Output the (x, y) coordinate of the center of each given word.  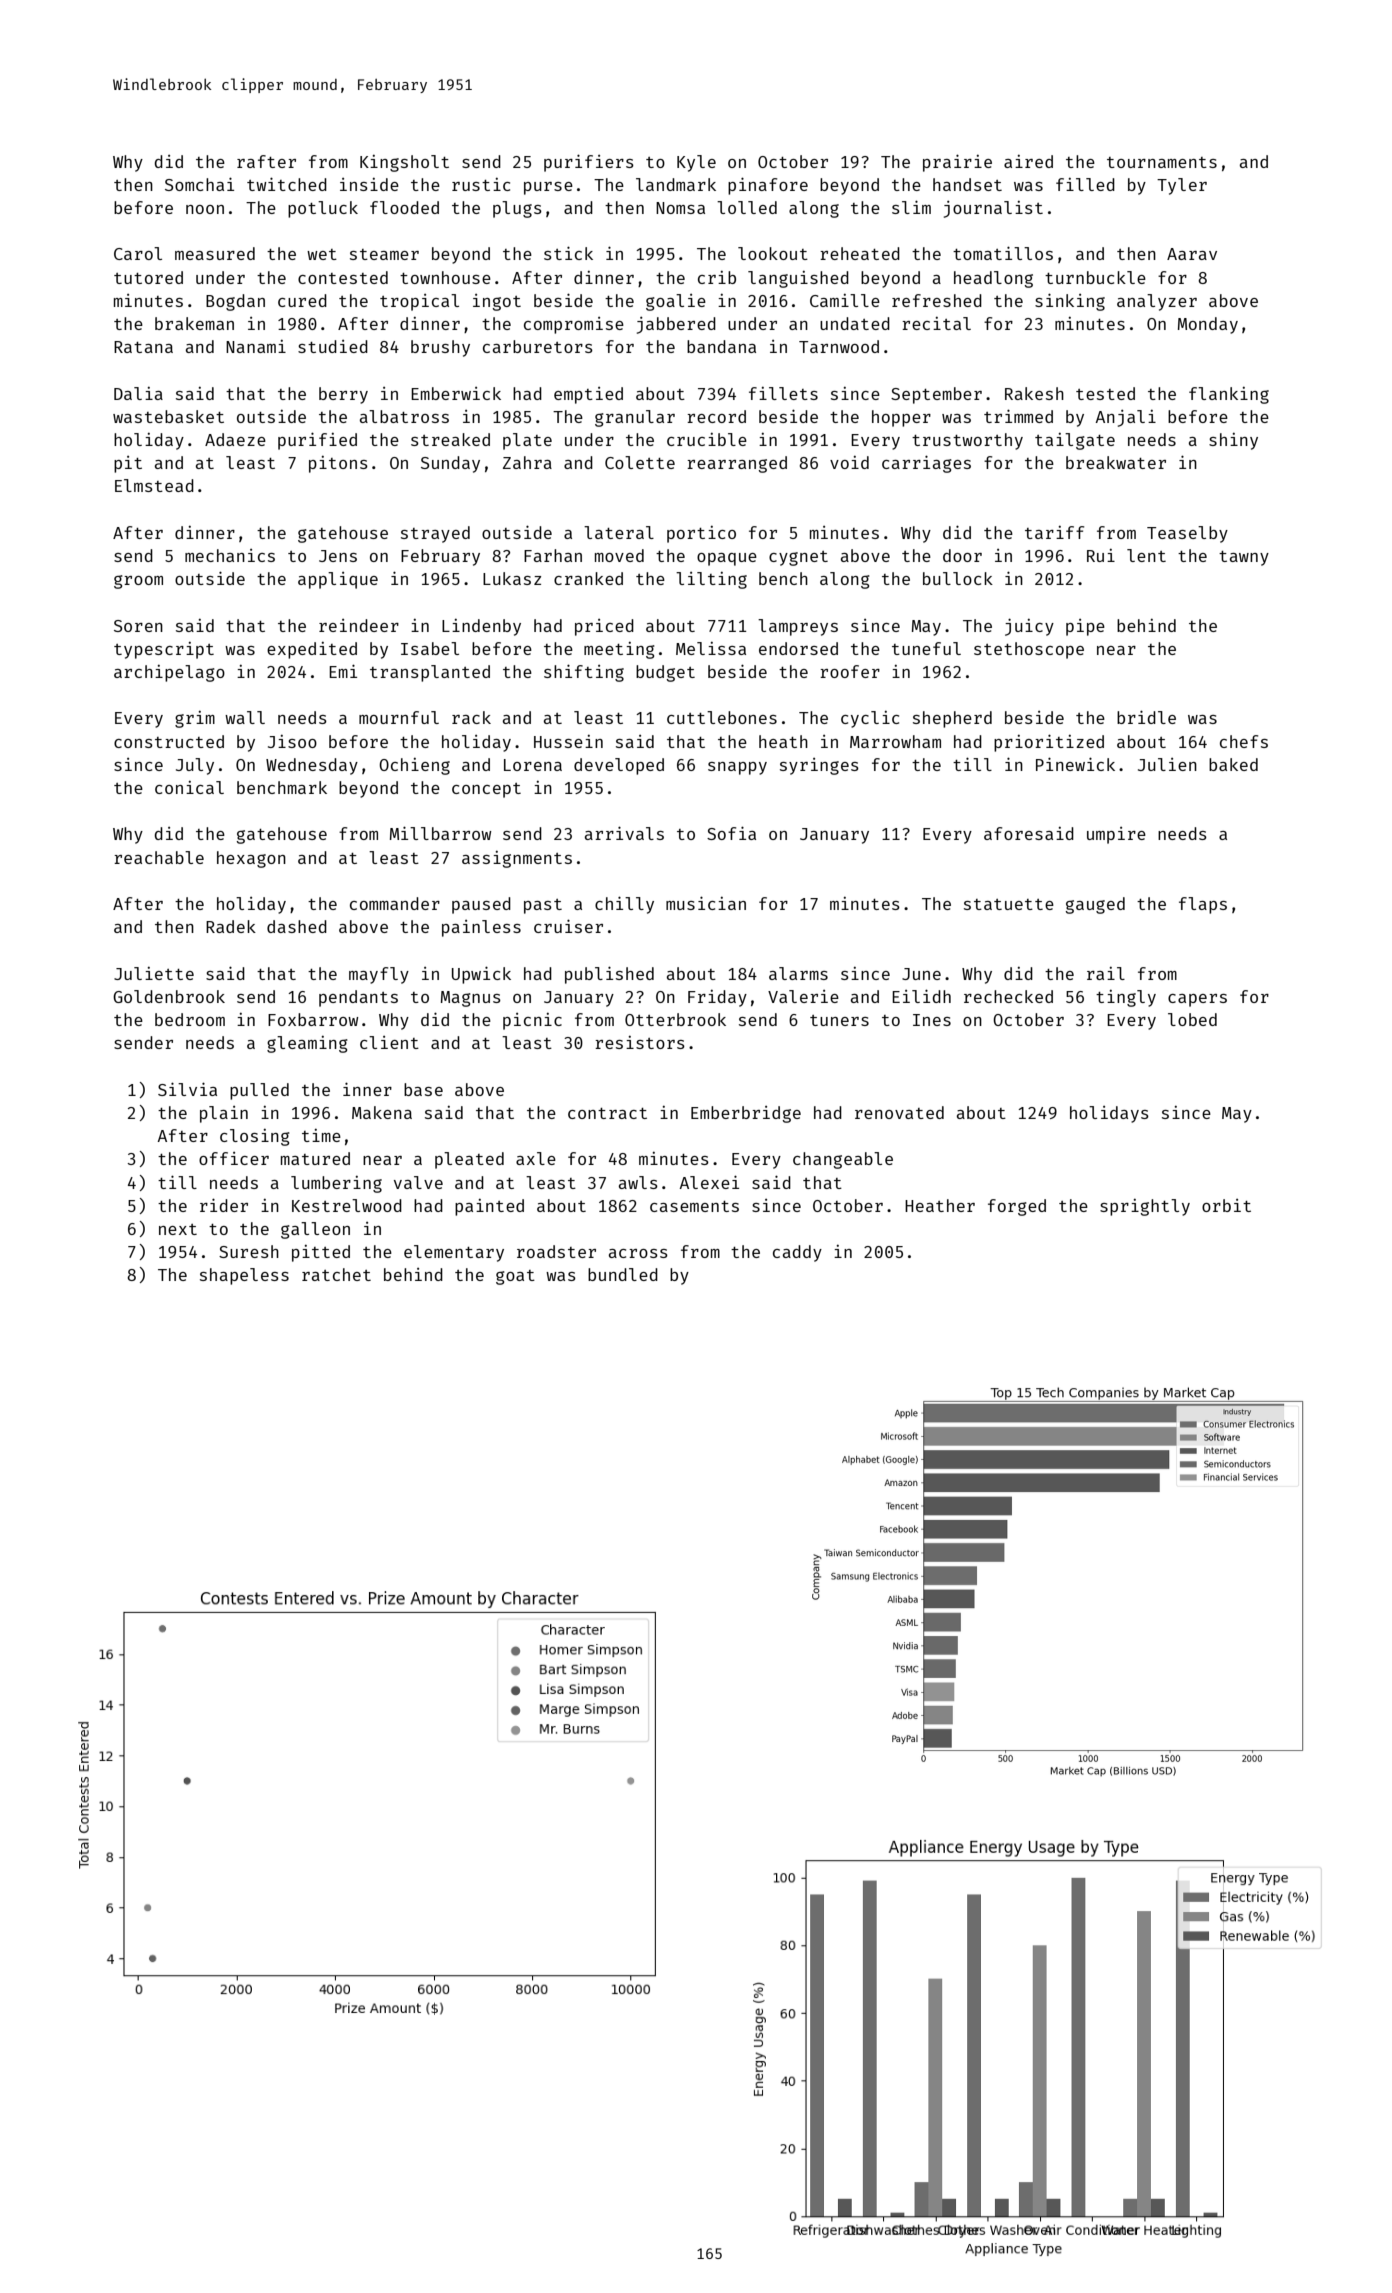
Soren (138, 626)
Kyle (696, 163)
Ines (932, 1020)
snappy (737, 768)
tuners (839, 1020)
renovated (899, 1112)
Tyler (1182, 186)
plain (224, 1114)
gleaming (307, 1044)
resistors (640, 1042)
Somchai (199, 184)
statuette (1009, 904)
